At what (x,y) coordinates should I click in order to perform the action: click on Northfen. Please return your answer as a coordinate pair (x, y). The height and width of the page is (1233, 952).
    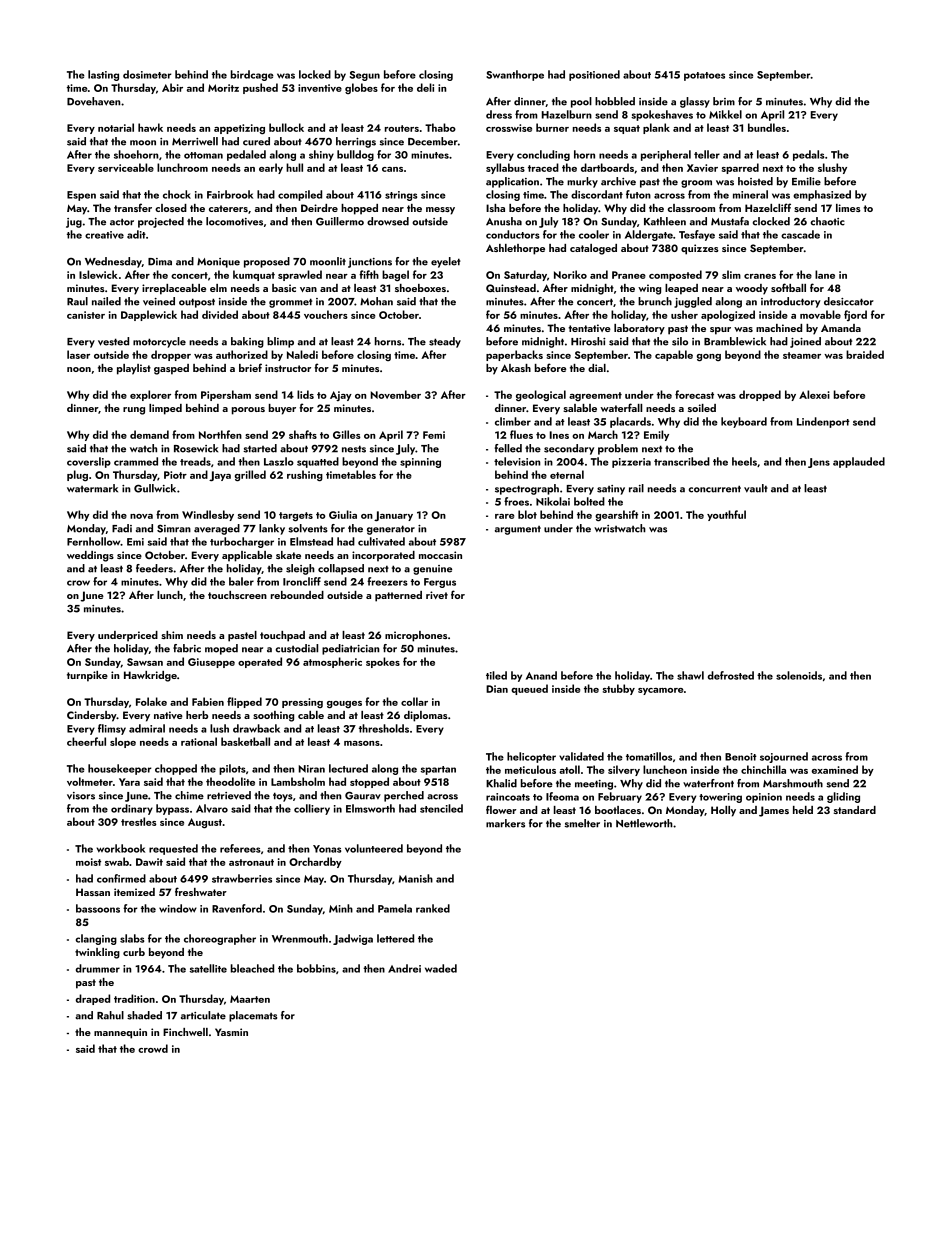
    Looking at the image, I should click on (220, 434).
